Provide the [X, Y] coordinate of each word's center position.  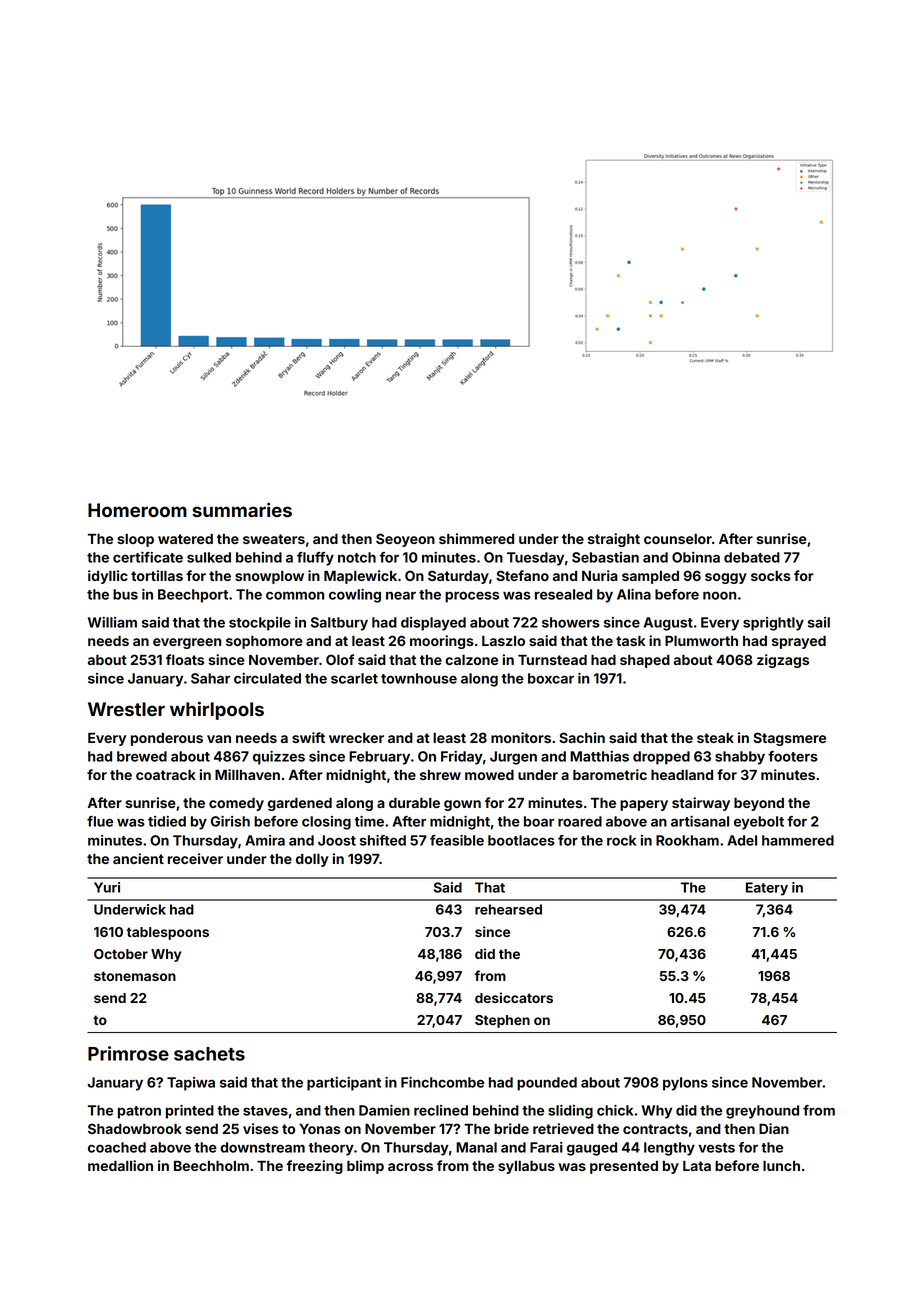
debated [752, 557]
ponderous [167, 739]
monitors [521, 737]
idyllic [108, 577]
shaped [645, 661]
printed [190, 1112]
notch [357, 557]
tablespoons [167, 933]
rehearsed [508, 909]
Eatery [767, 889]
